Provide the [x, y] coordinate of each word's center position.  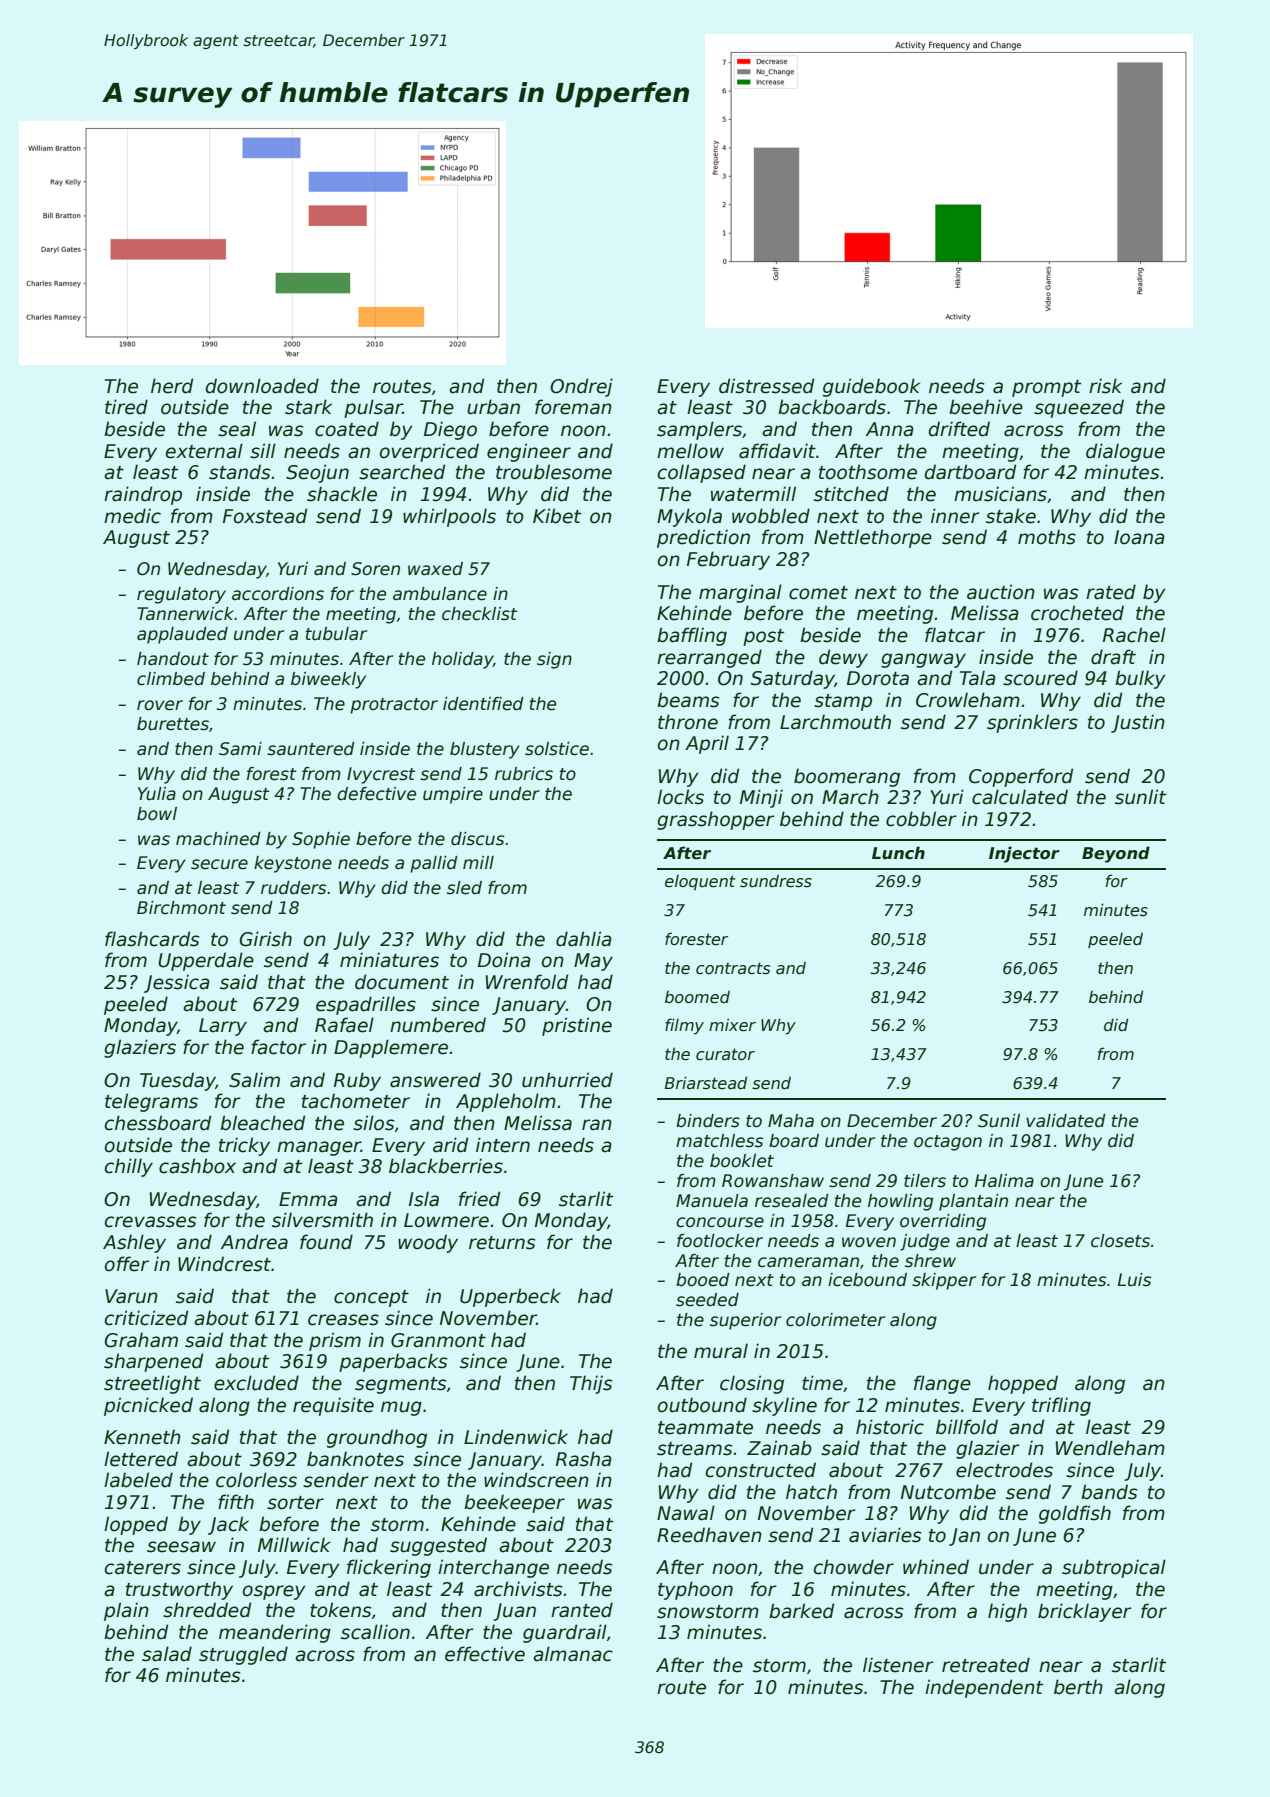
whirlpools [449, 517]
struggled [243, 1655]
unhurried [567, 1080]
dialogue [1125, 452]
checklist [479, 614]
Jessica [177, 983]
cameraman [808, 1262]
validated [1066, 1121]
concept [371, 1298]
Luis [1135, 1280]
